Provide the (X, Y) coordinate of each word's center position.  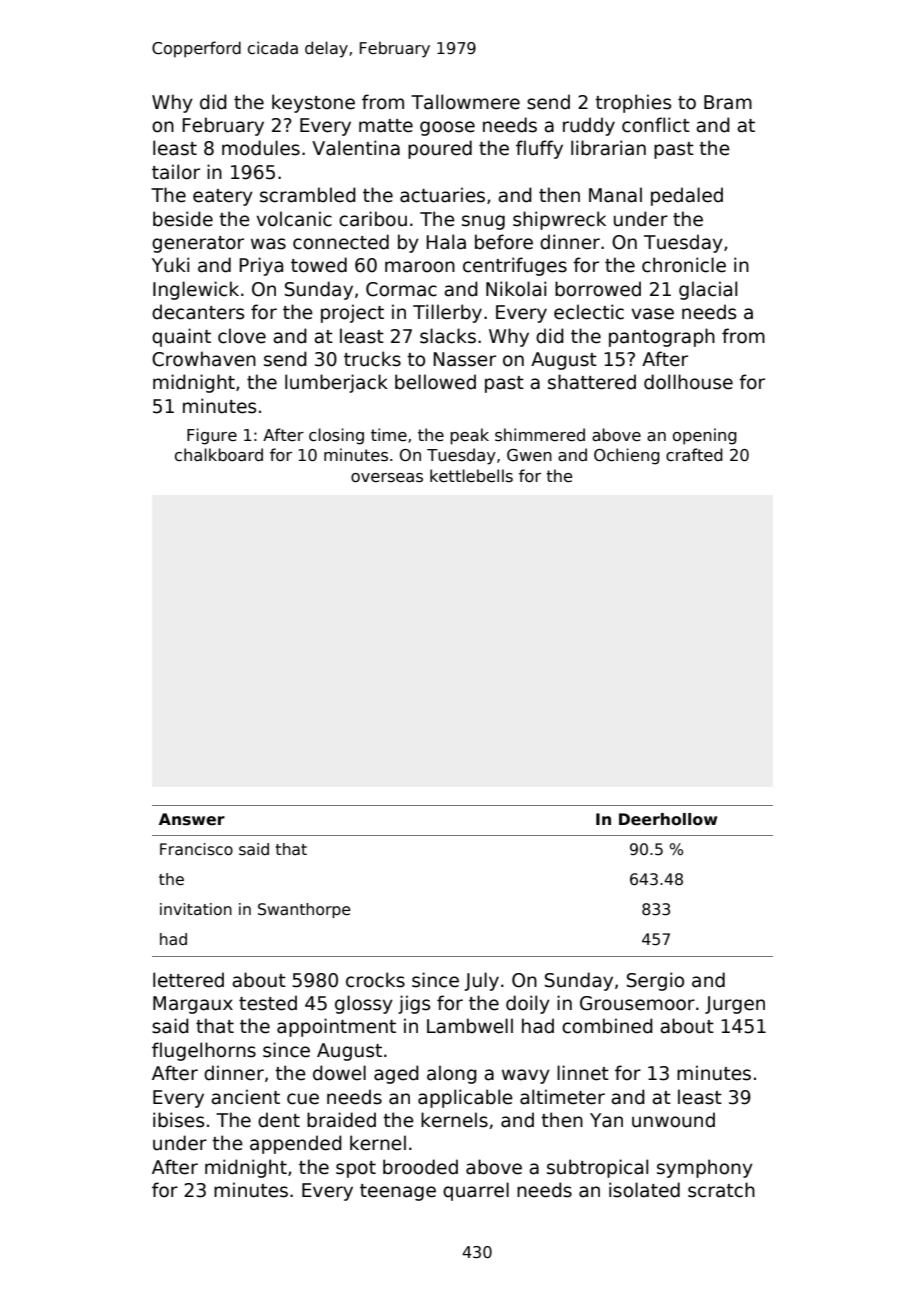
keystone (313, 103)
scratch (721, 1190)
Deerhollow (668, 819)
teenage (398, 1192)
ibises (178, 1120)
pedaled (687, 196)
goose (447, 128)
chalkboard (219, 454)
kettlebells (471, 475)
